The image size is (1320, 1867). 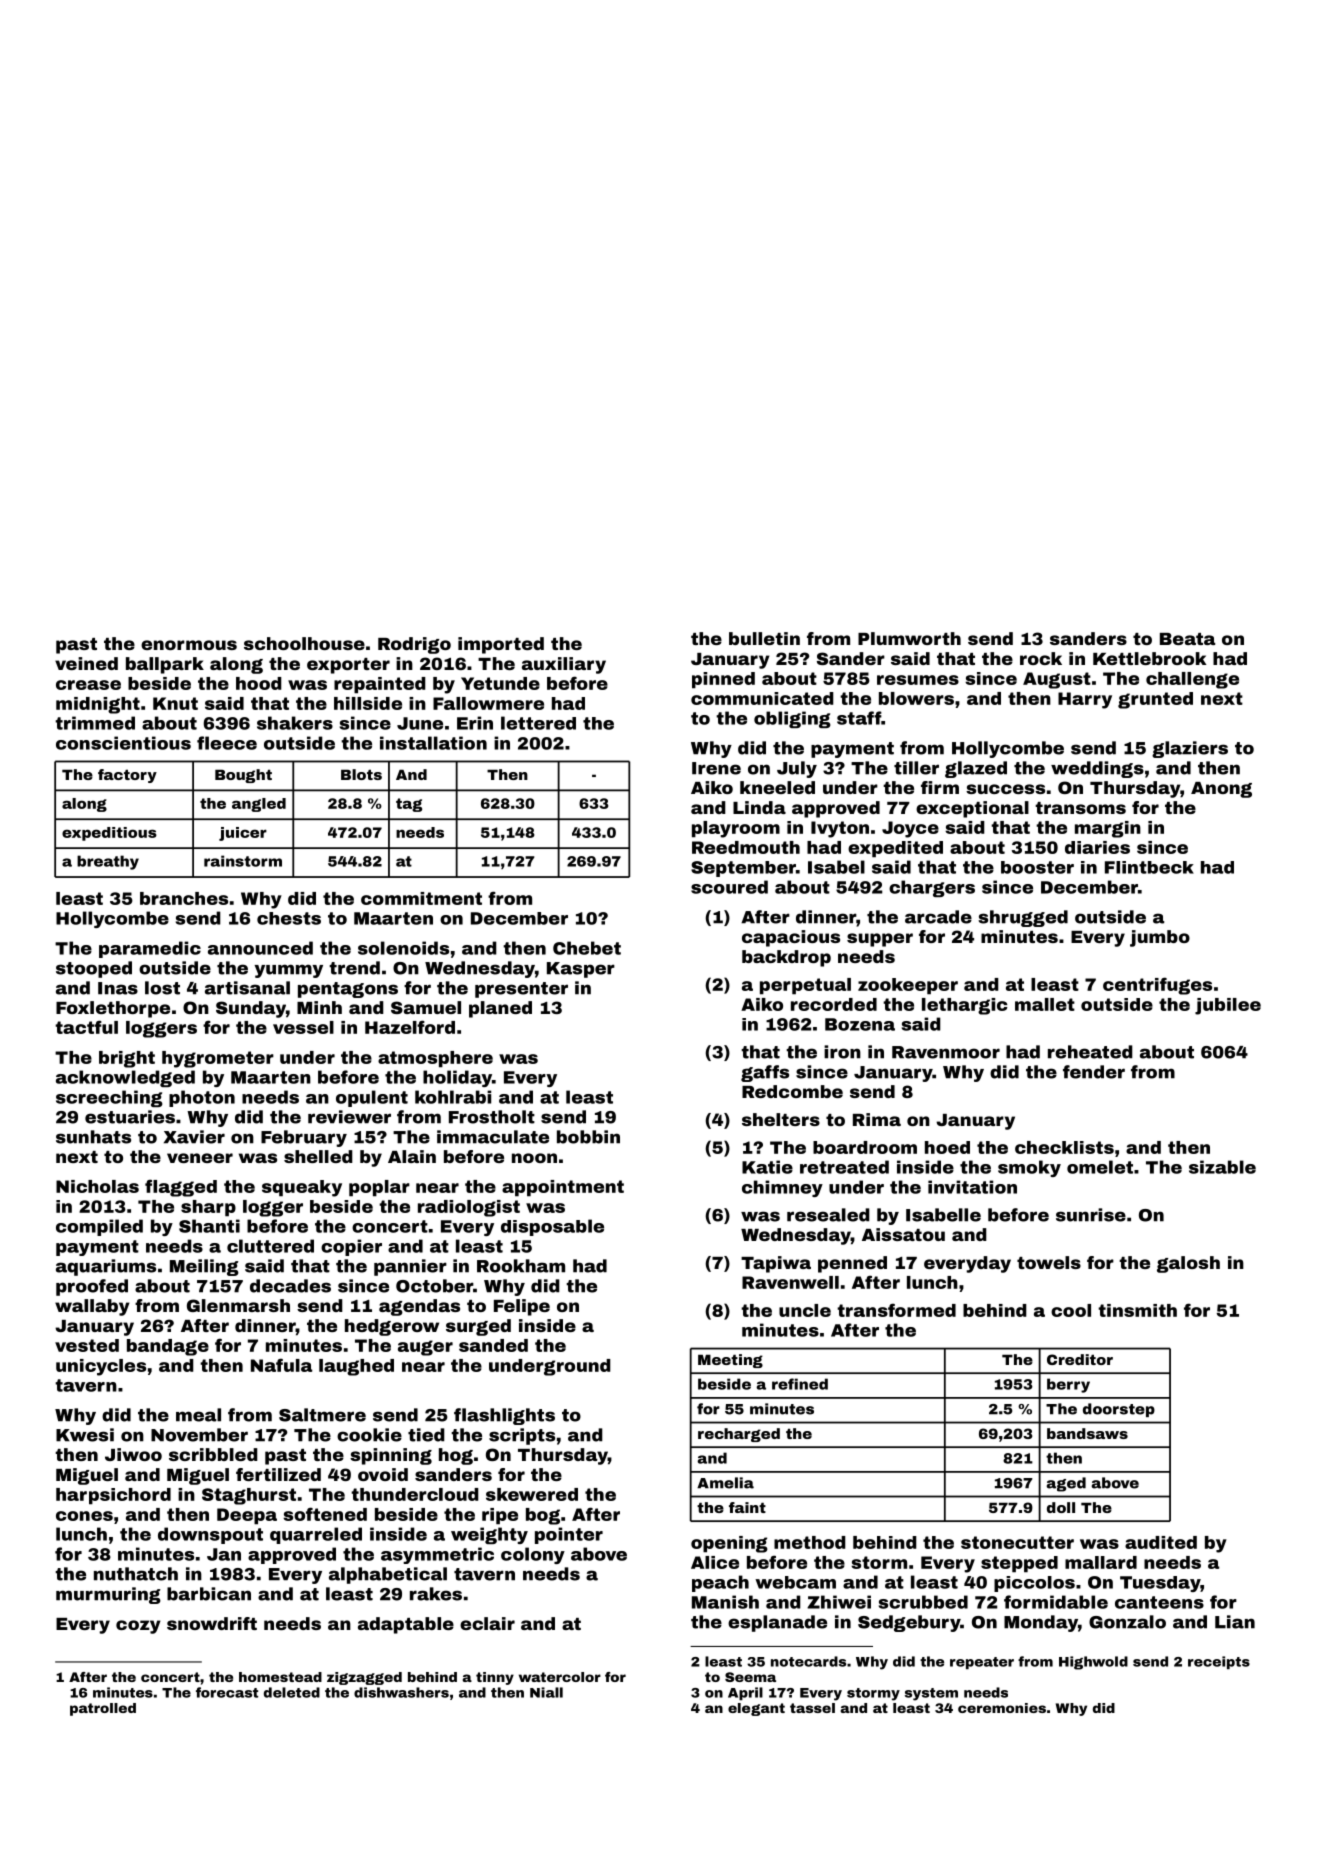 I want to click on jumbo, so click(x=1160, y=938).
